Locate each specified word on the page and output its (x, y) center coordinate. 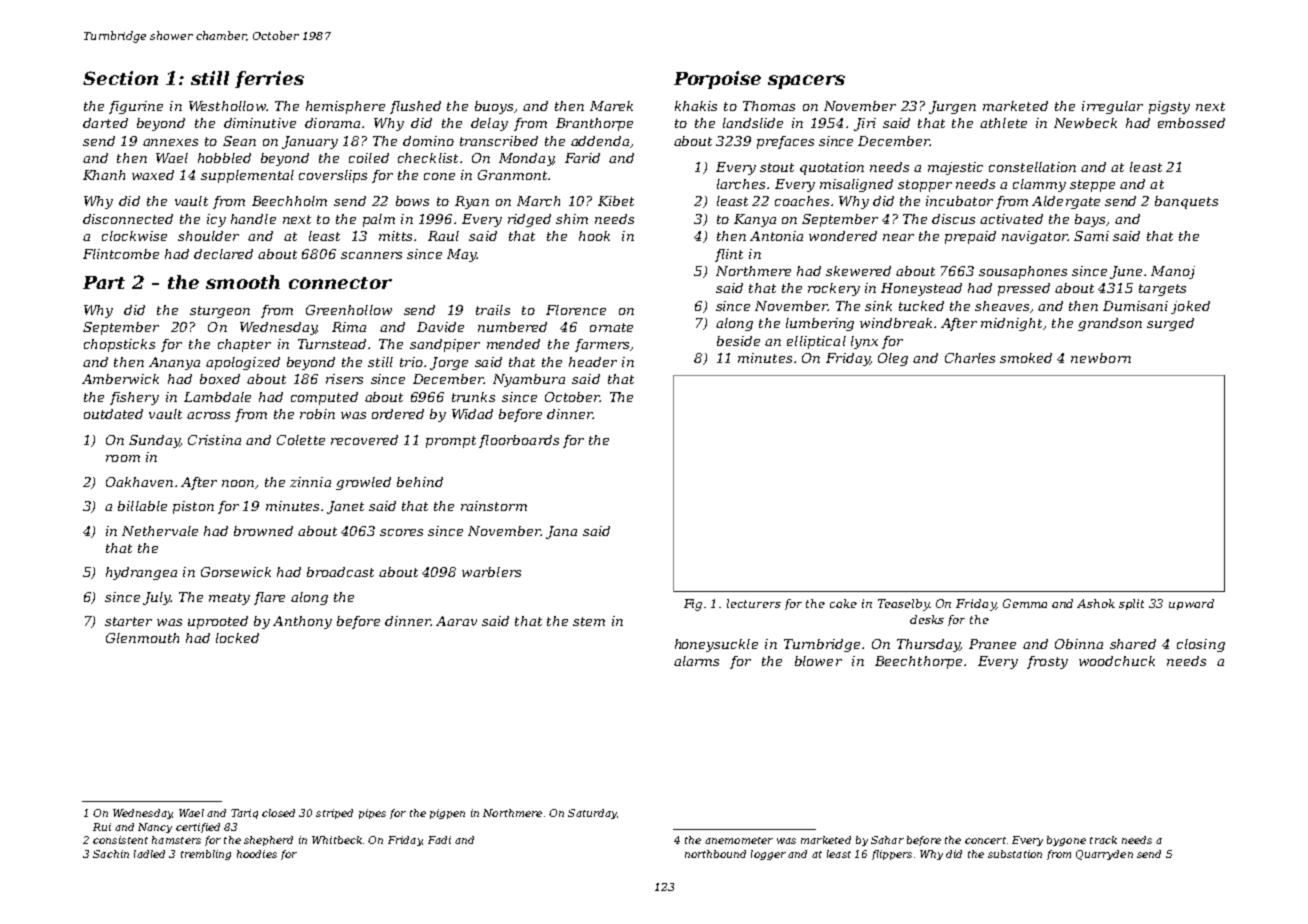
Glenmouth (142, 638)
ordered (398, 414)
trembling (206, 855)
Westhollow (227, 106)
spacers (806, 82)
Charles (970, 358)
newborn (1101, 358)
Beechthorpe (918, 662)
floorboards (519, 441)
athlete (1003, 123)
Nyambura (529, 380)
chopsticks (119, 345)
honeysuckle (716, 645)
